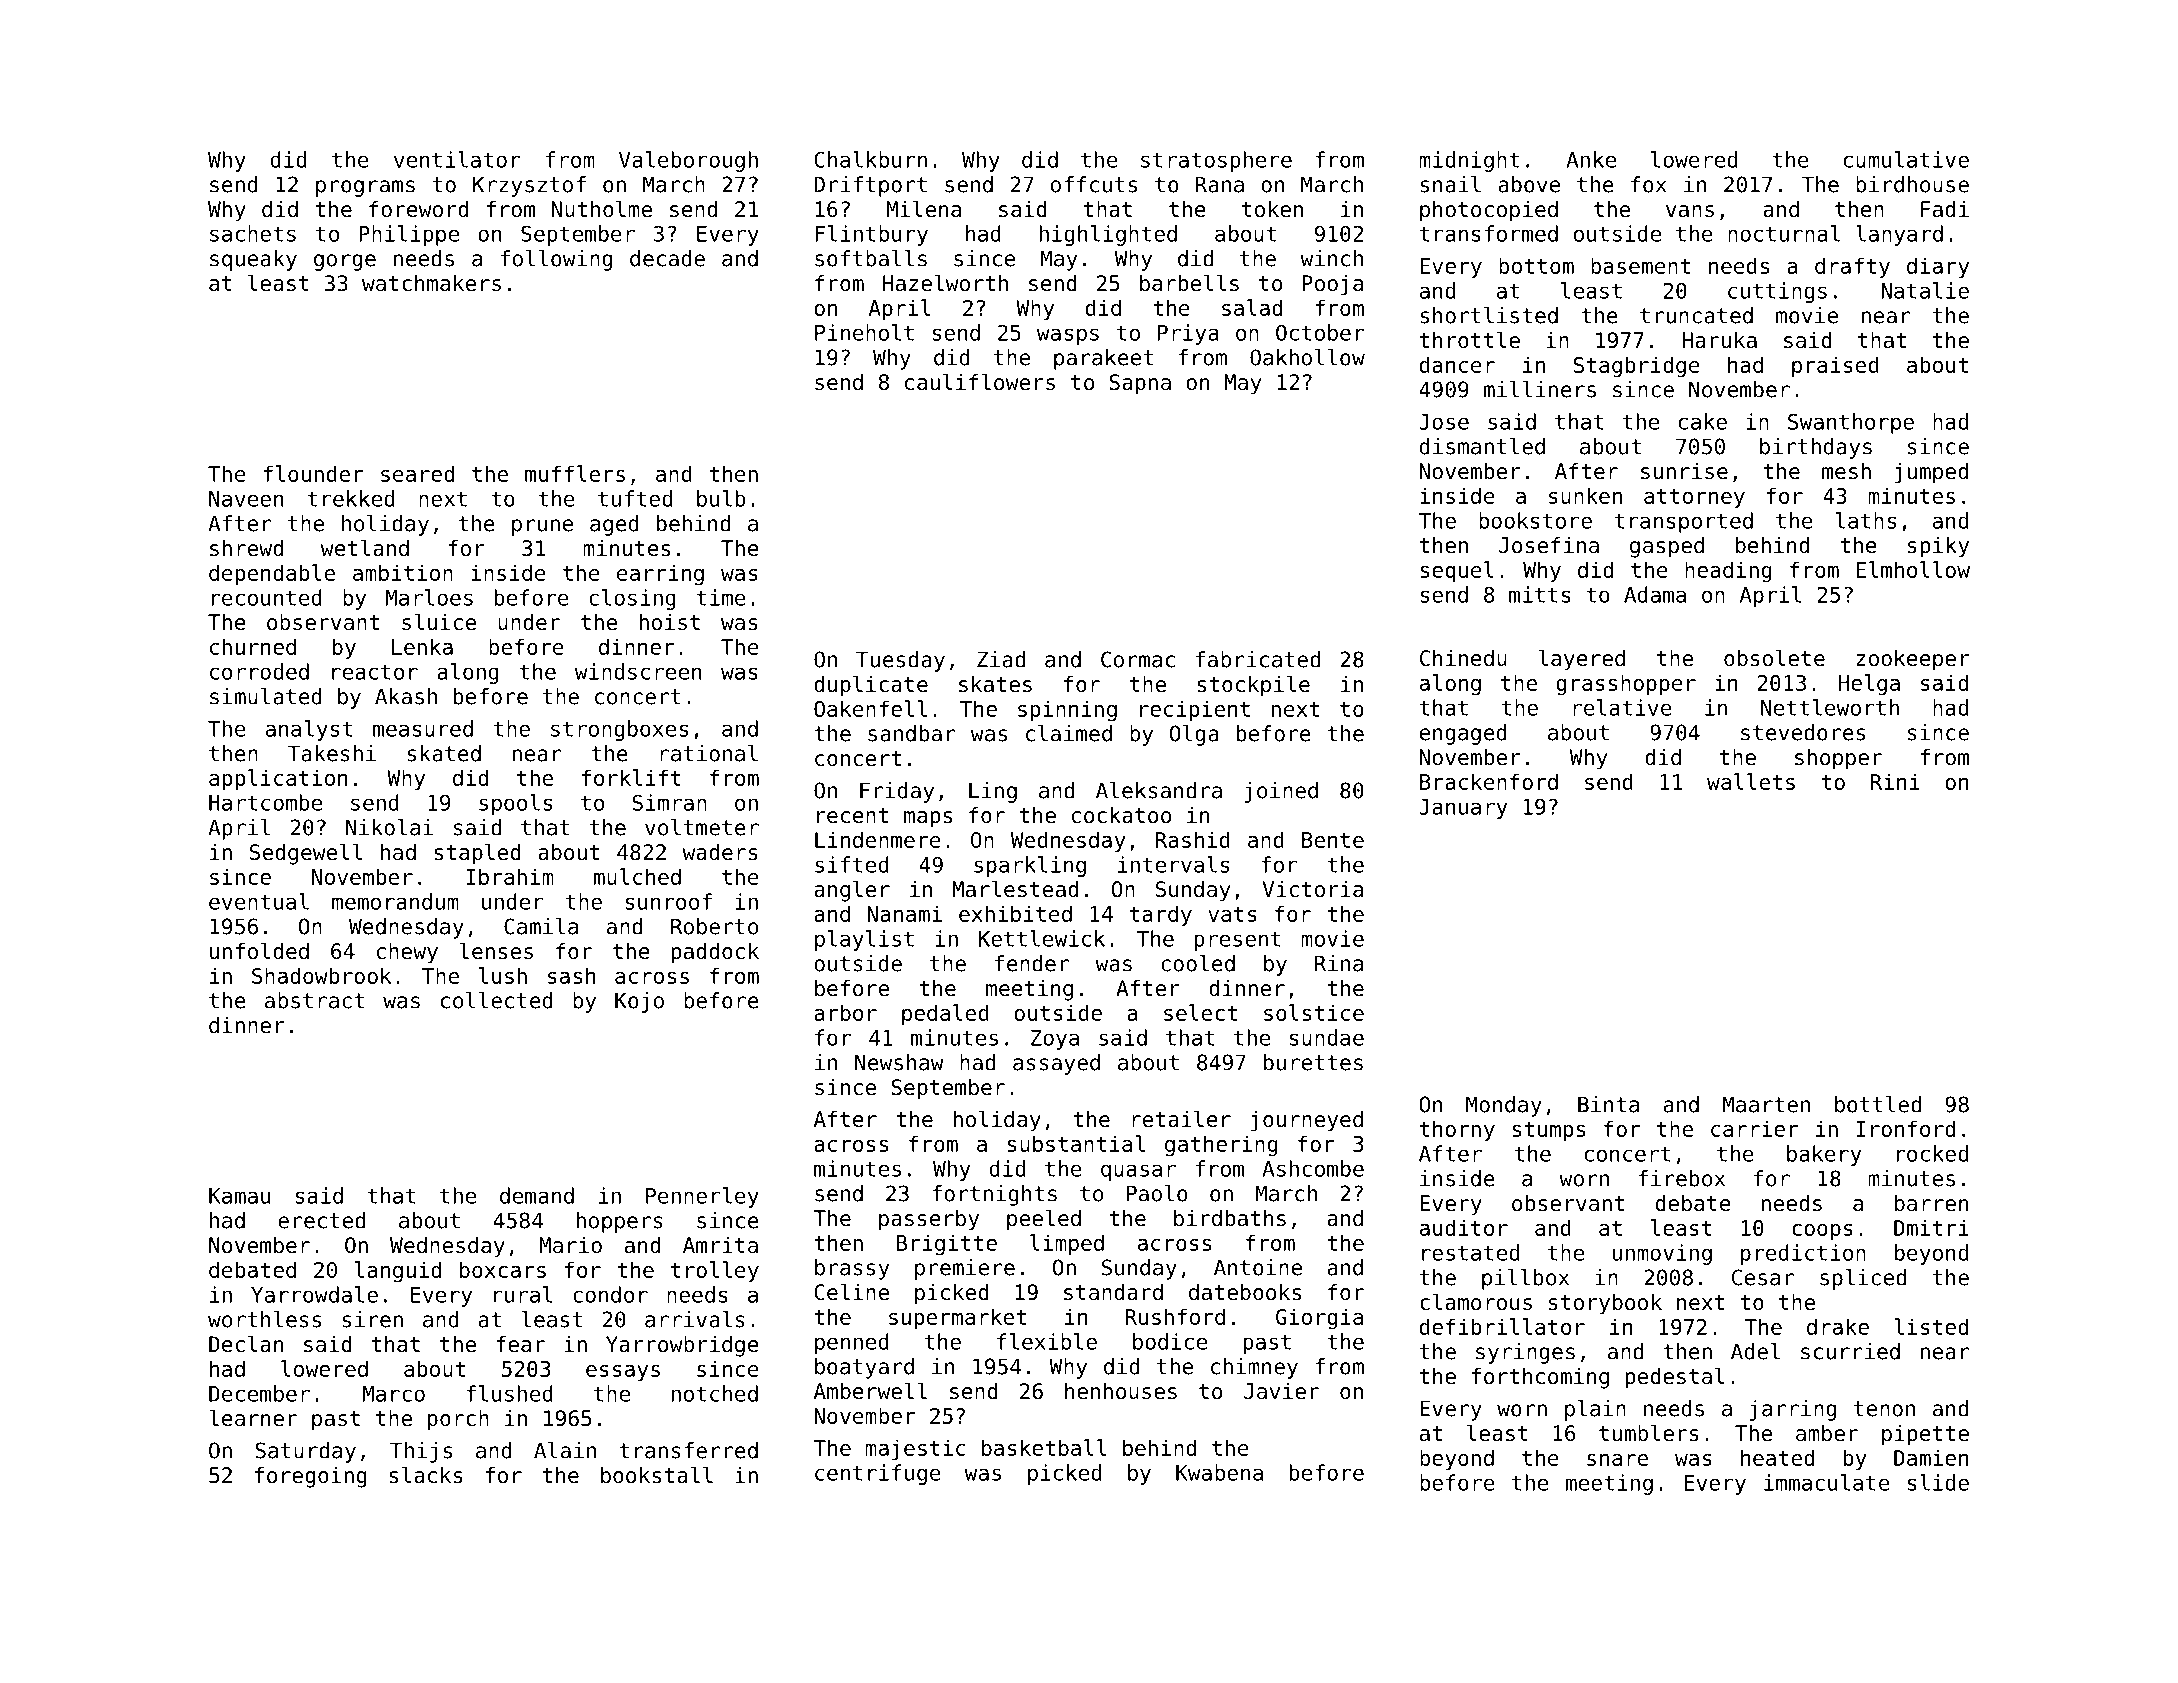  Describe the element at coordinates (915, 1449) in the screenshot. I see `majestic` at that location.
